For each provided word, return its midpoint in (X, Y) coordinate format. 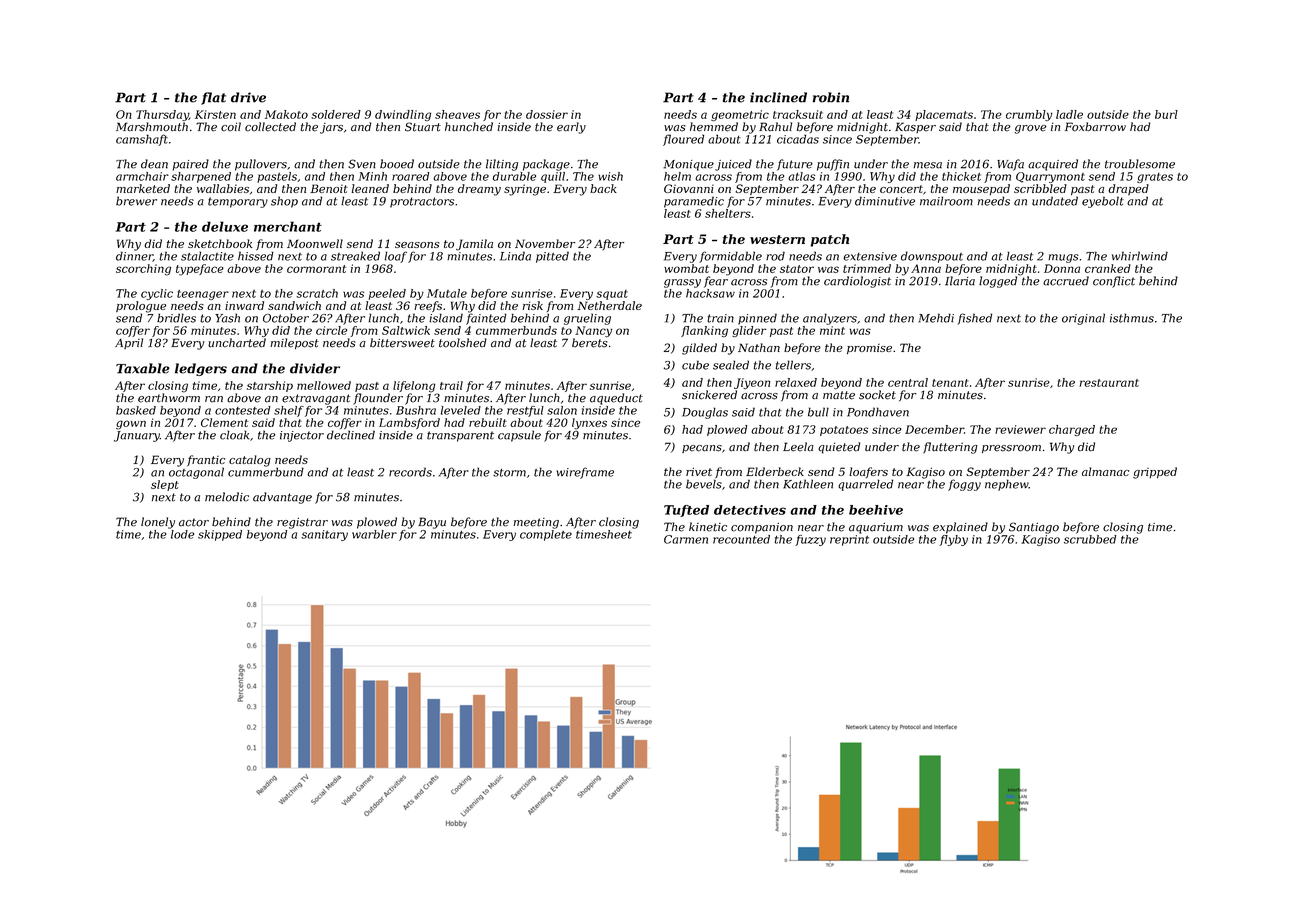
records (410, 472)
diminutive (885, 201)
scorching (143, 270)
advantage (282, 498)
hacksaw (710, 293)
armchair (142, 176)
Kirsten (215, 114)
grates (1155, 178)
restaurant (1109, 383)
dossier (547, 114)
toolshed (463, 343)
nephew (1007, 485)
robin (831, 97)
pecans (702, 449)
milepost (294, 343)
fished (975, 319)
